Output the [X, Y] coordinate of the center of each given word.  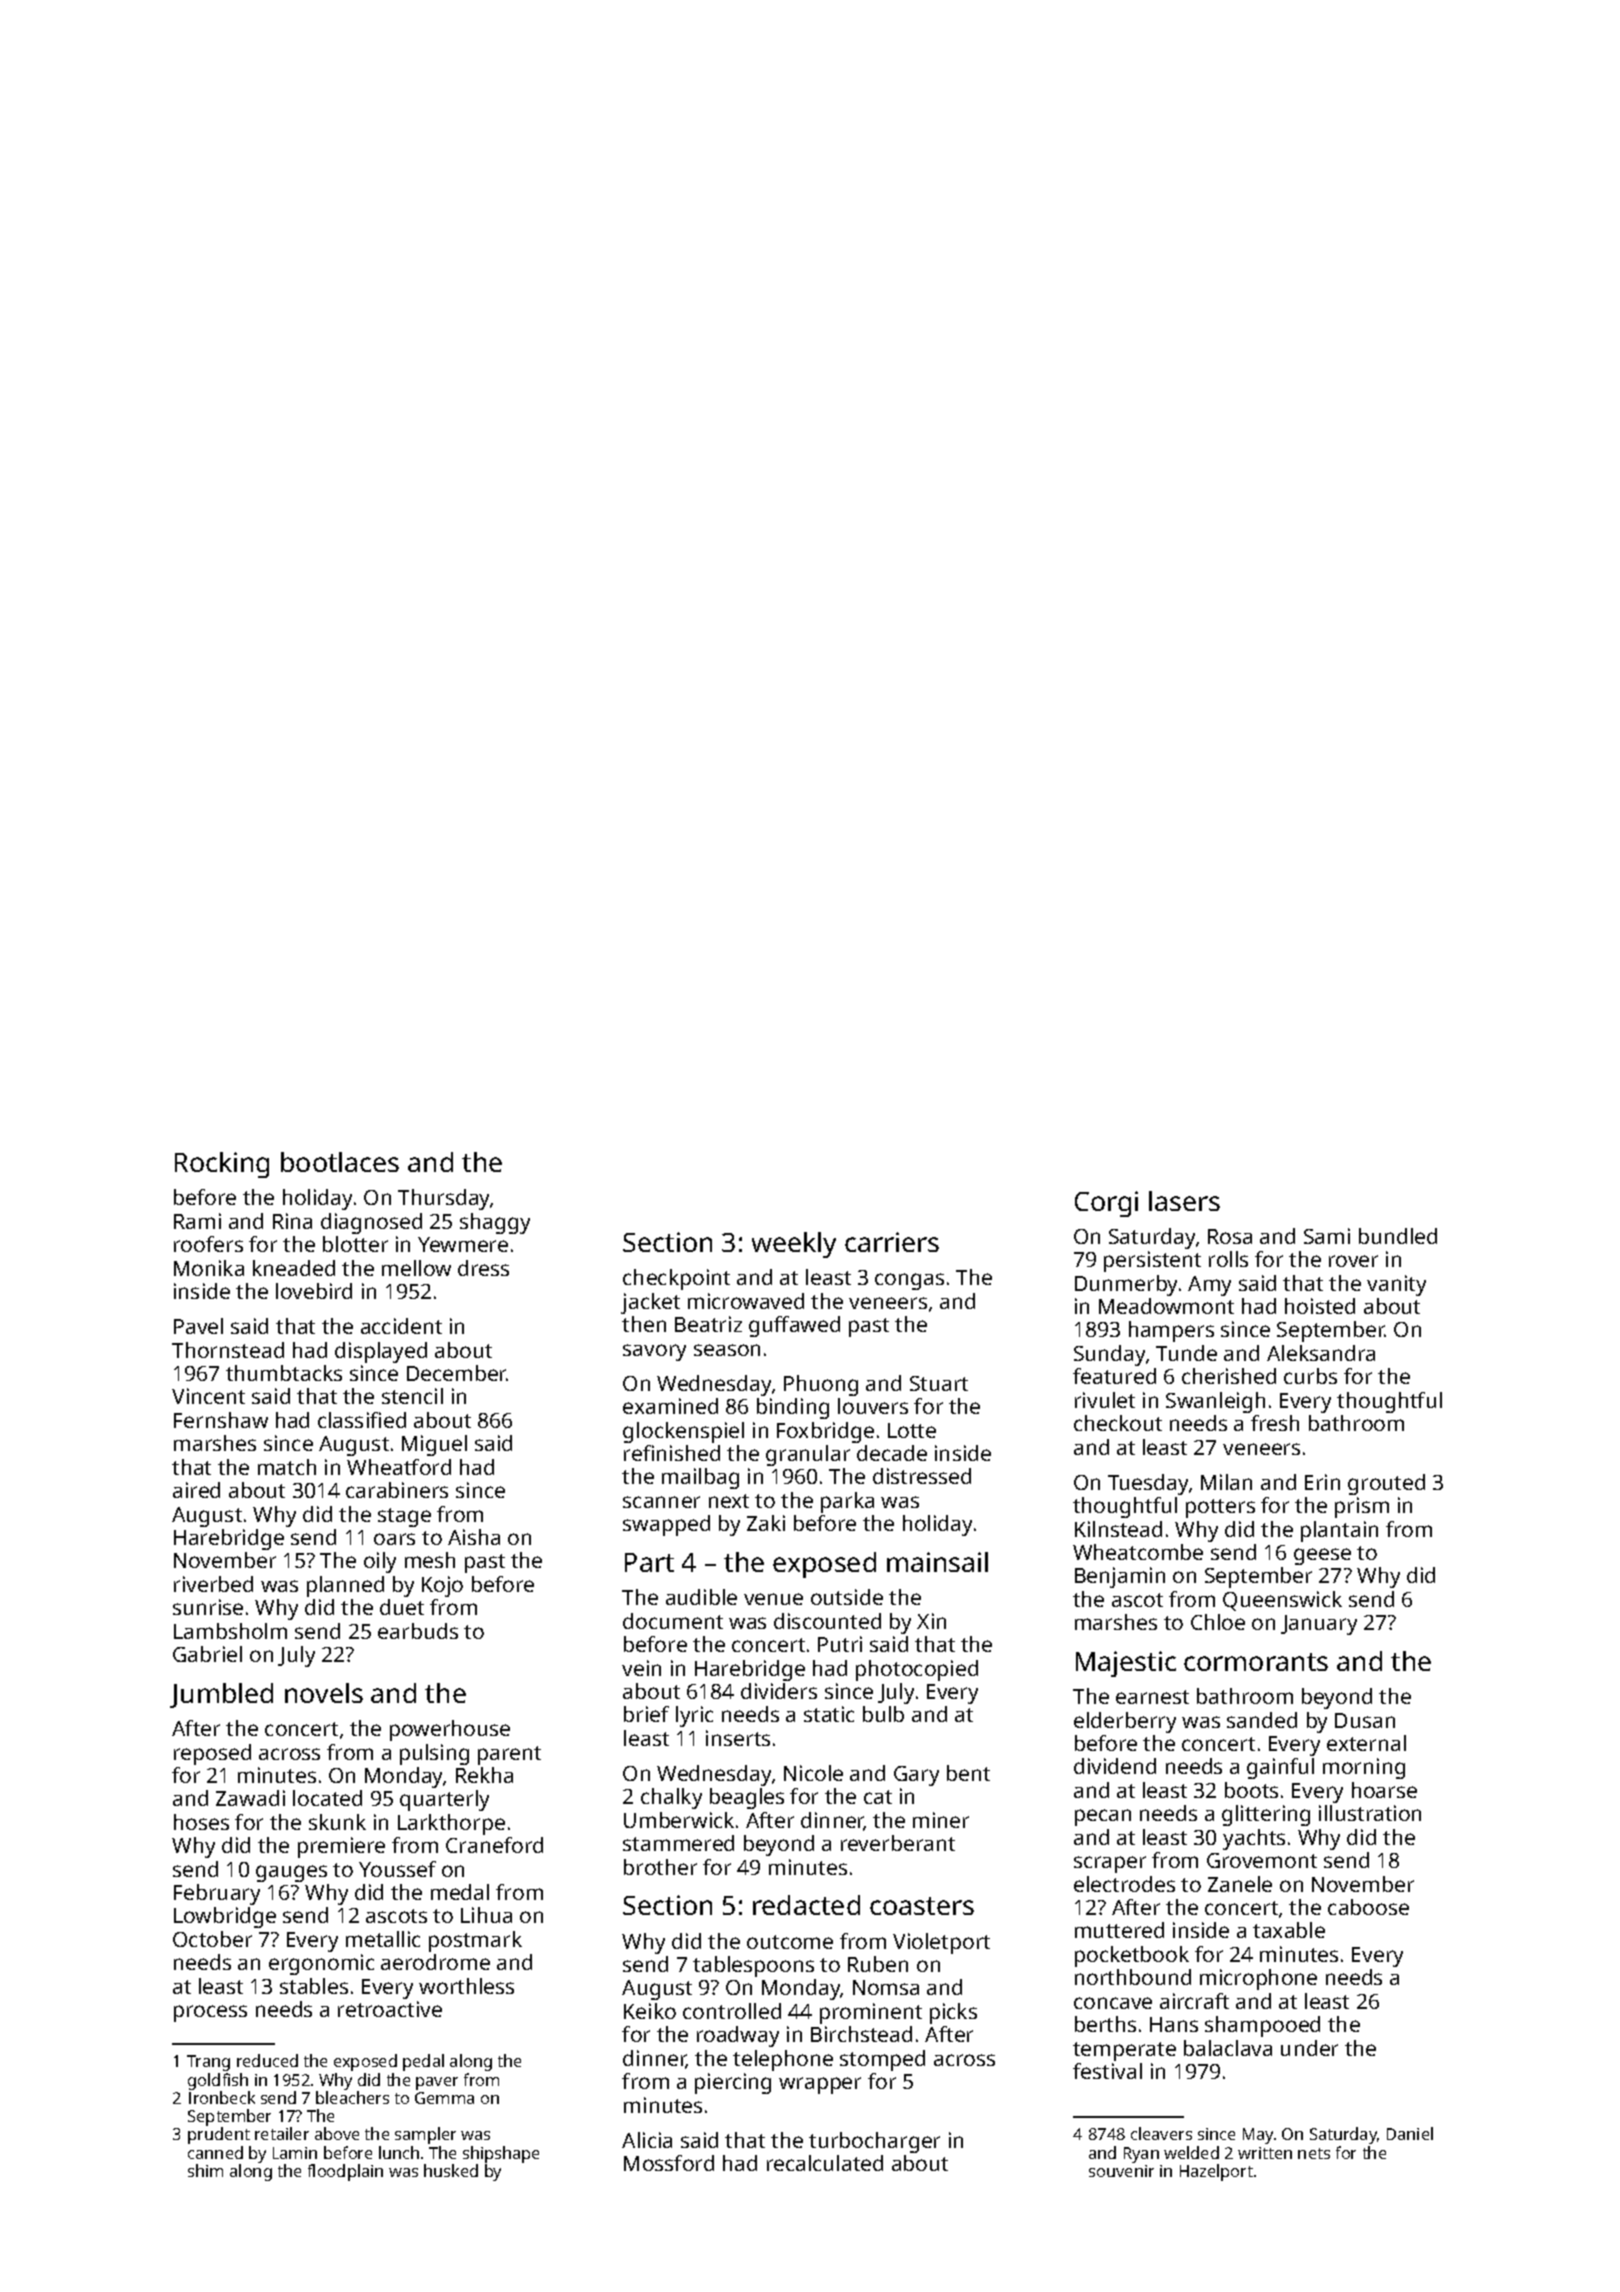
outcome [790, 1942]
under [1309, 2048]
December [457, 1373]
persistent [1152, 1261]
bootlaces [340, 1162]
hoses [201, 1822]
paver [437, 2083]
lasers [1184, 1201]
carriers [892, 1242]
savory [654, 1352]
